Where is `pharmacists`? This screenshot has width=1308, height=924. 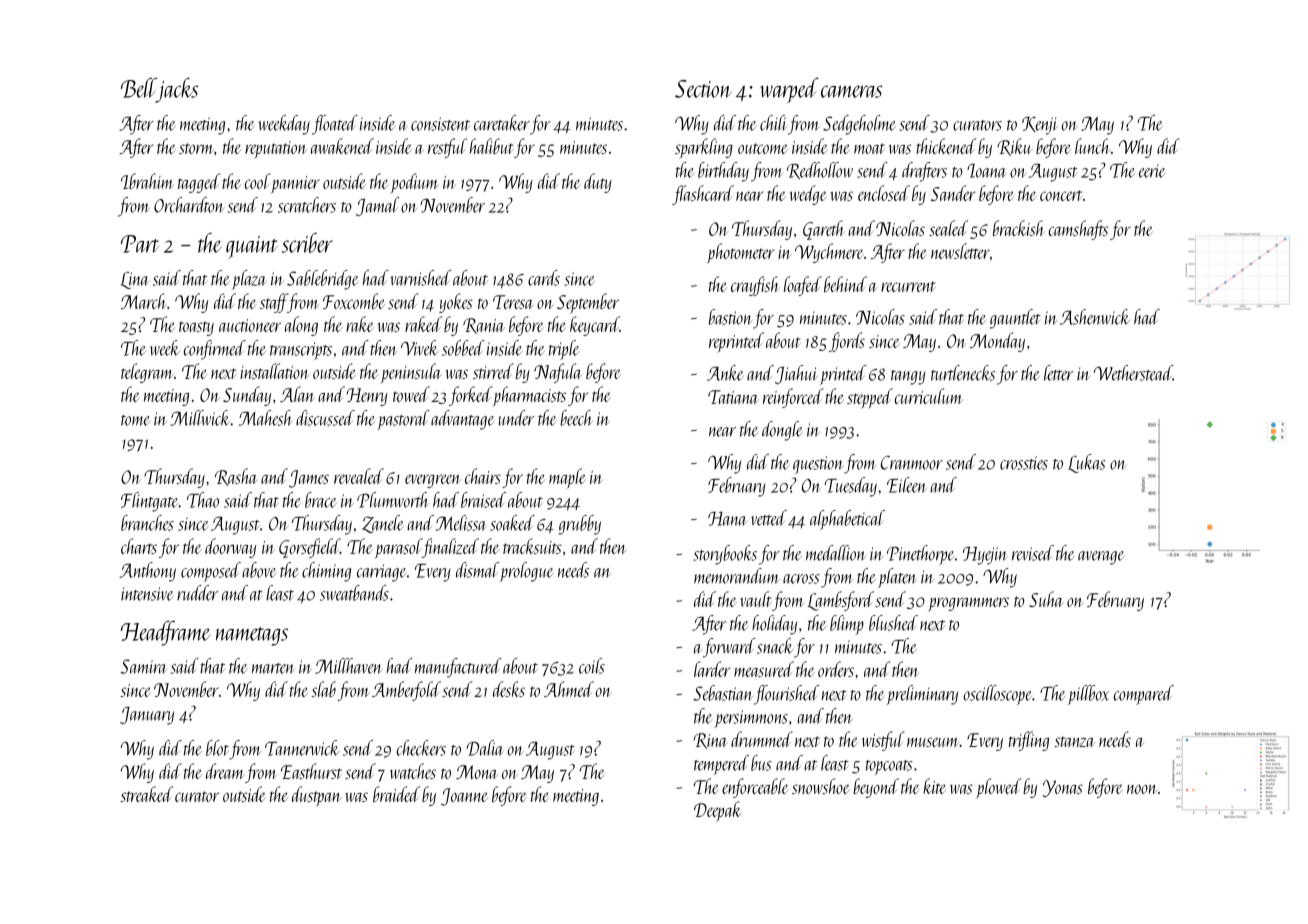 pharmacists is located at coordinates (529, 396).
